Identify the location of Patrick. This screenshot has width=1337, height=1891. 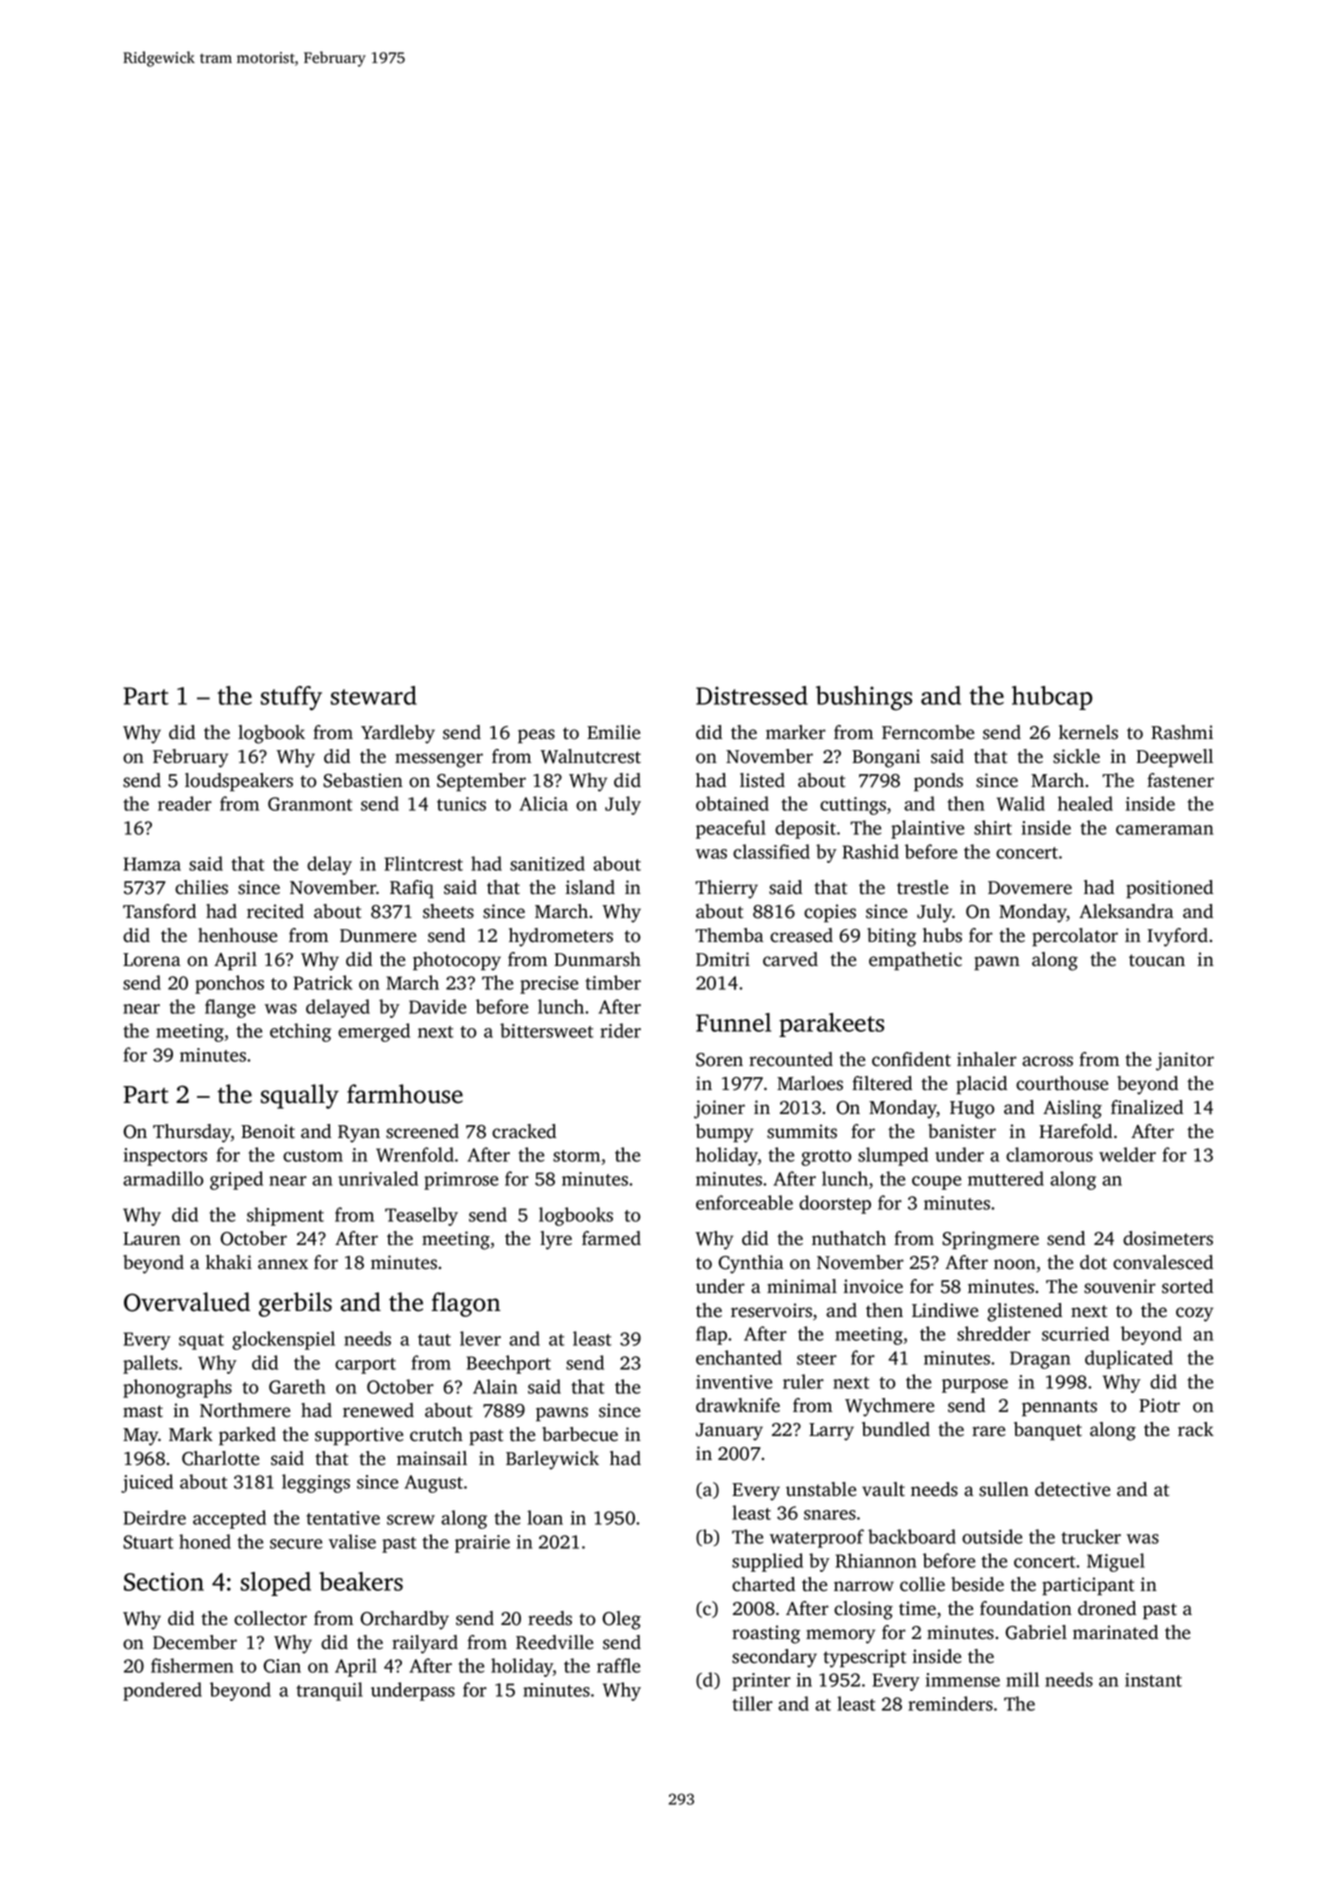
(323, 982).
